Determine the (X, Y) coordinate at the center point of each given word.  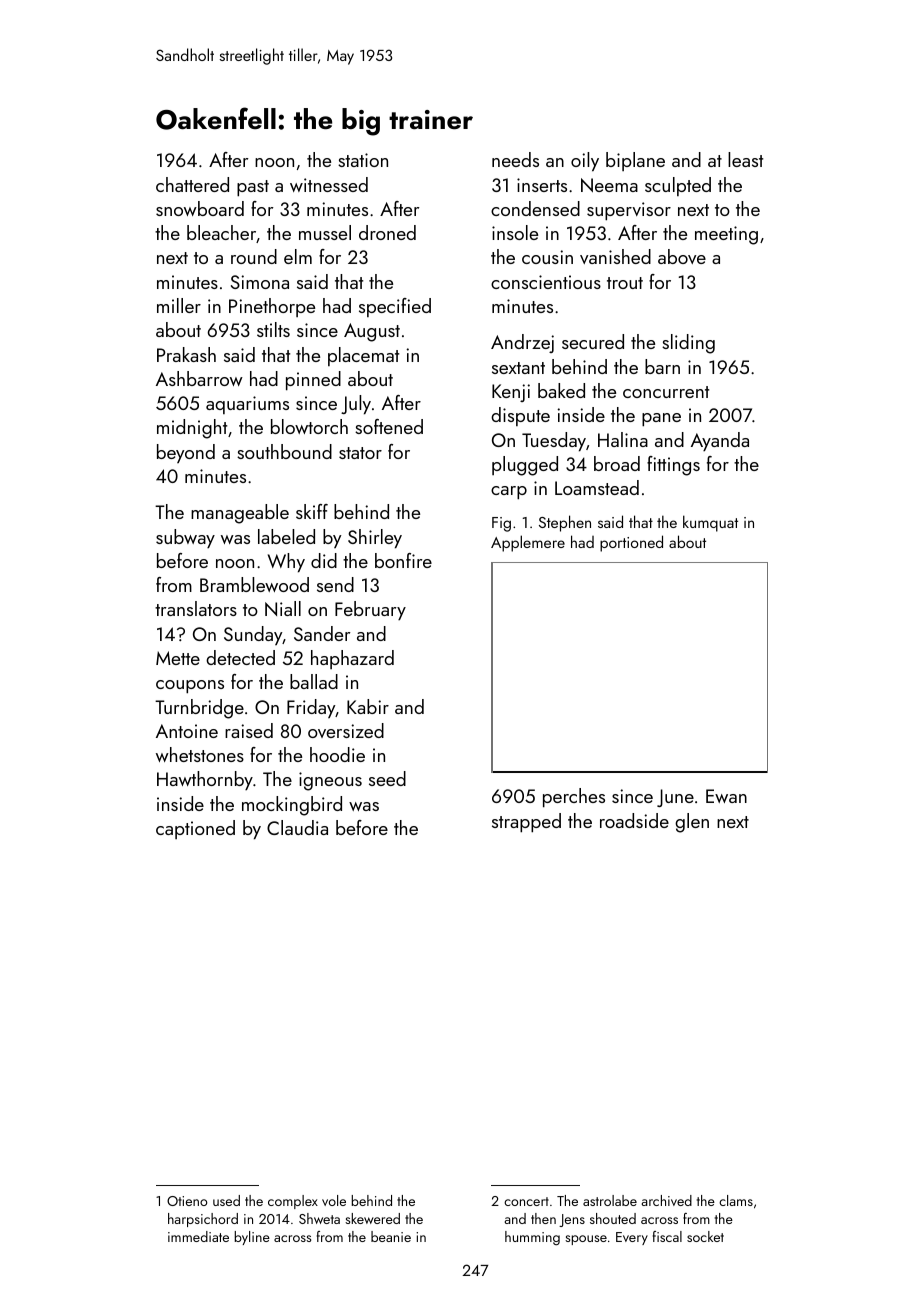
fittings (673, 466)
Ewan (726, 796)
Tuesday (554, 442)
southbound (284, 451)
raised (249, 730)
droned (387, 232)
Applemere (528, 543)
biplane (635, 161)
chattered (192, 184)
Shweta (319, 1218)
